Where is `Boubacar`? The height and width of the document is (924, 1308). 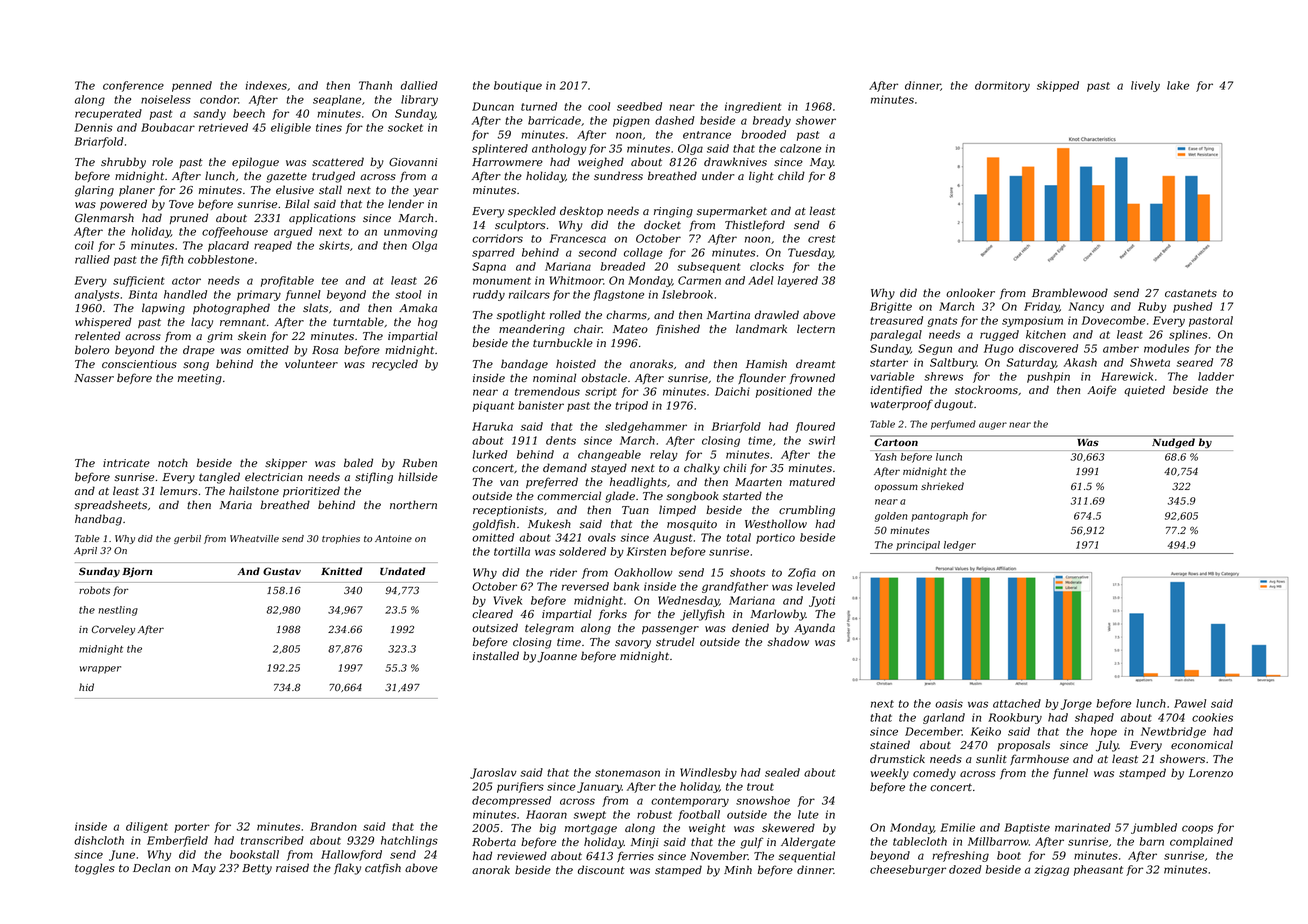 Boubacar is located at coordinates (168, 127).
